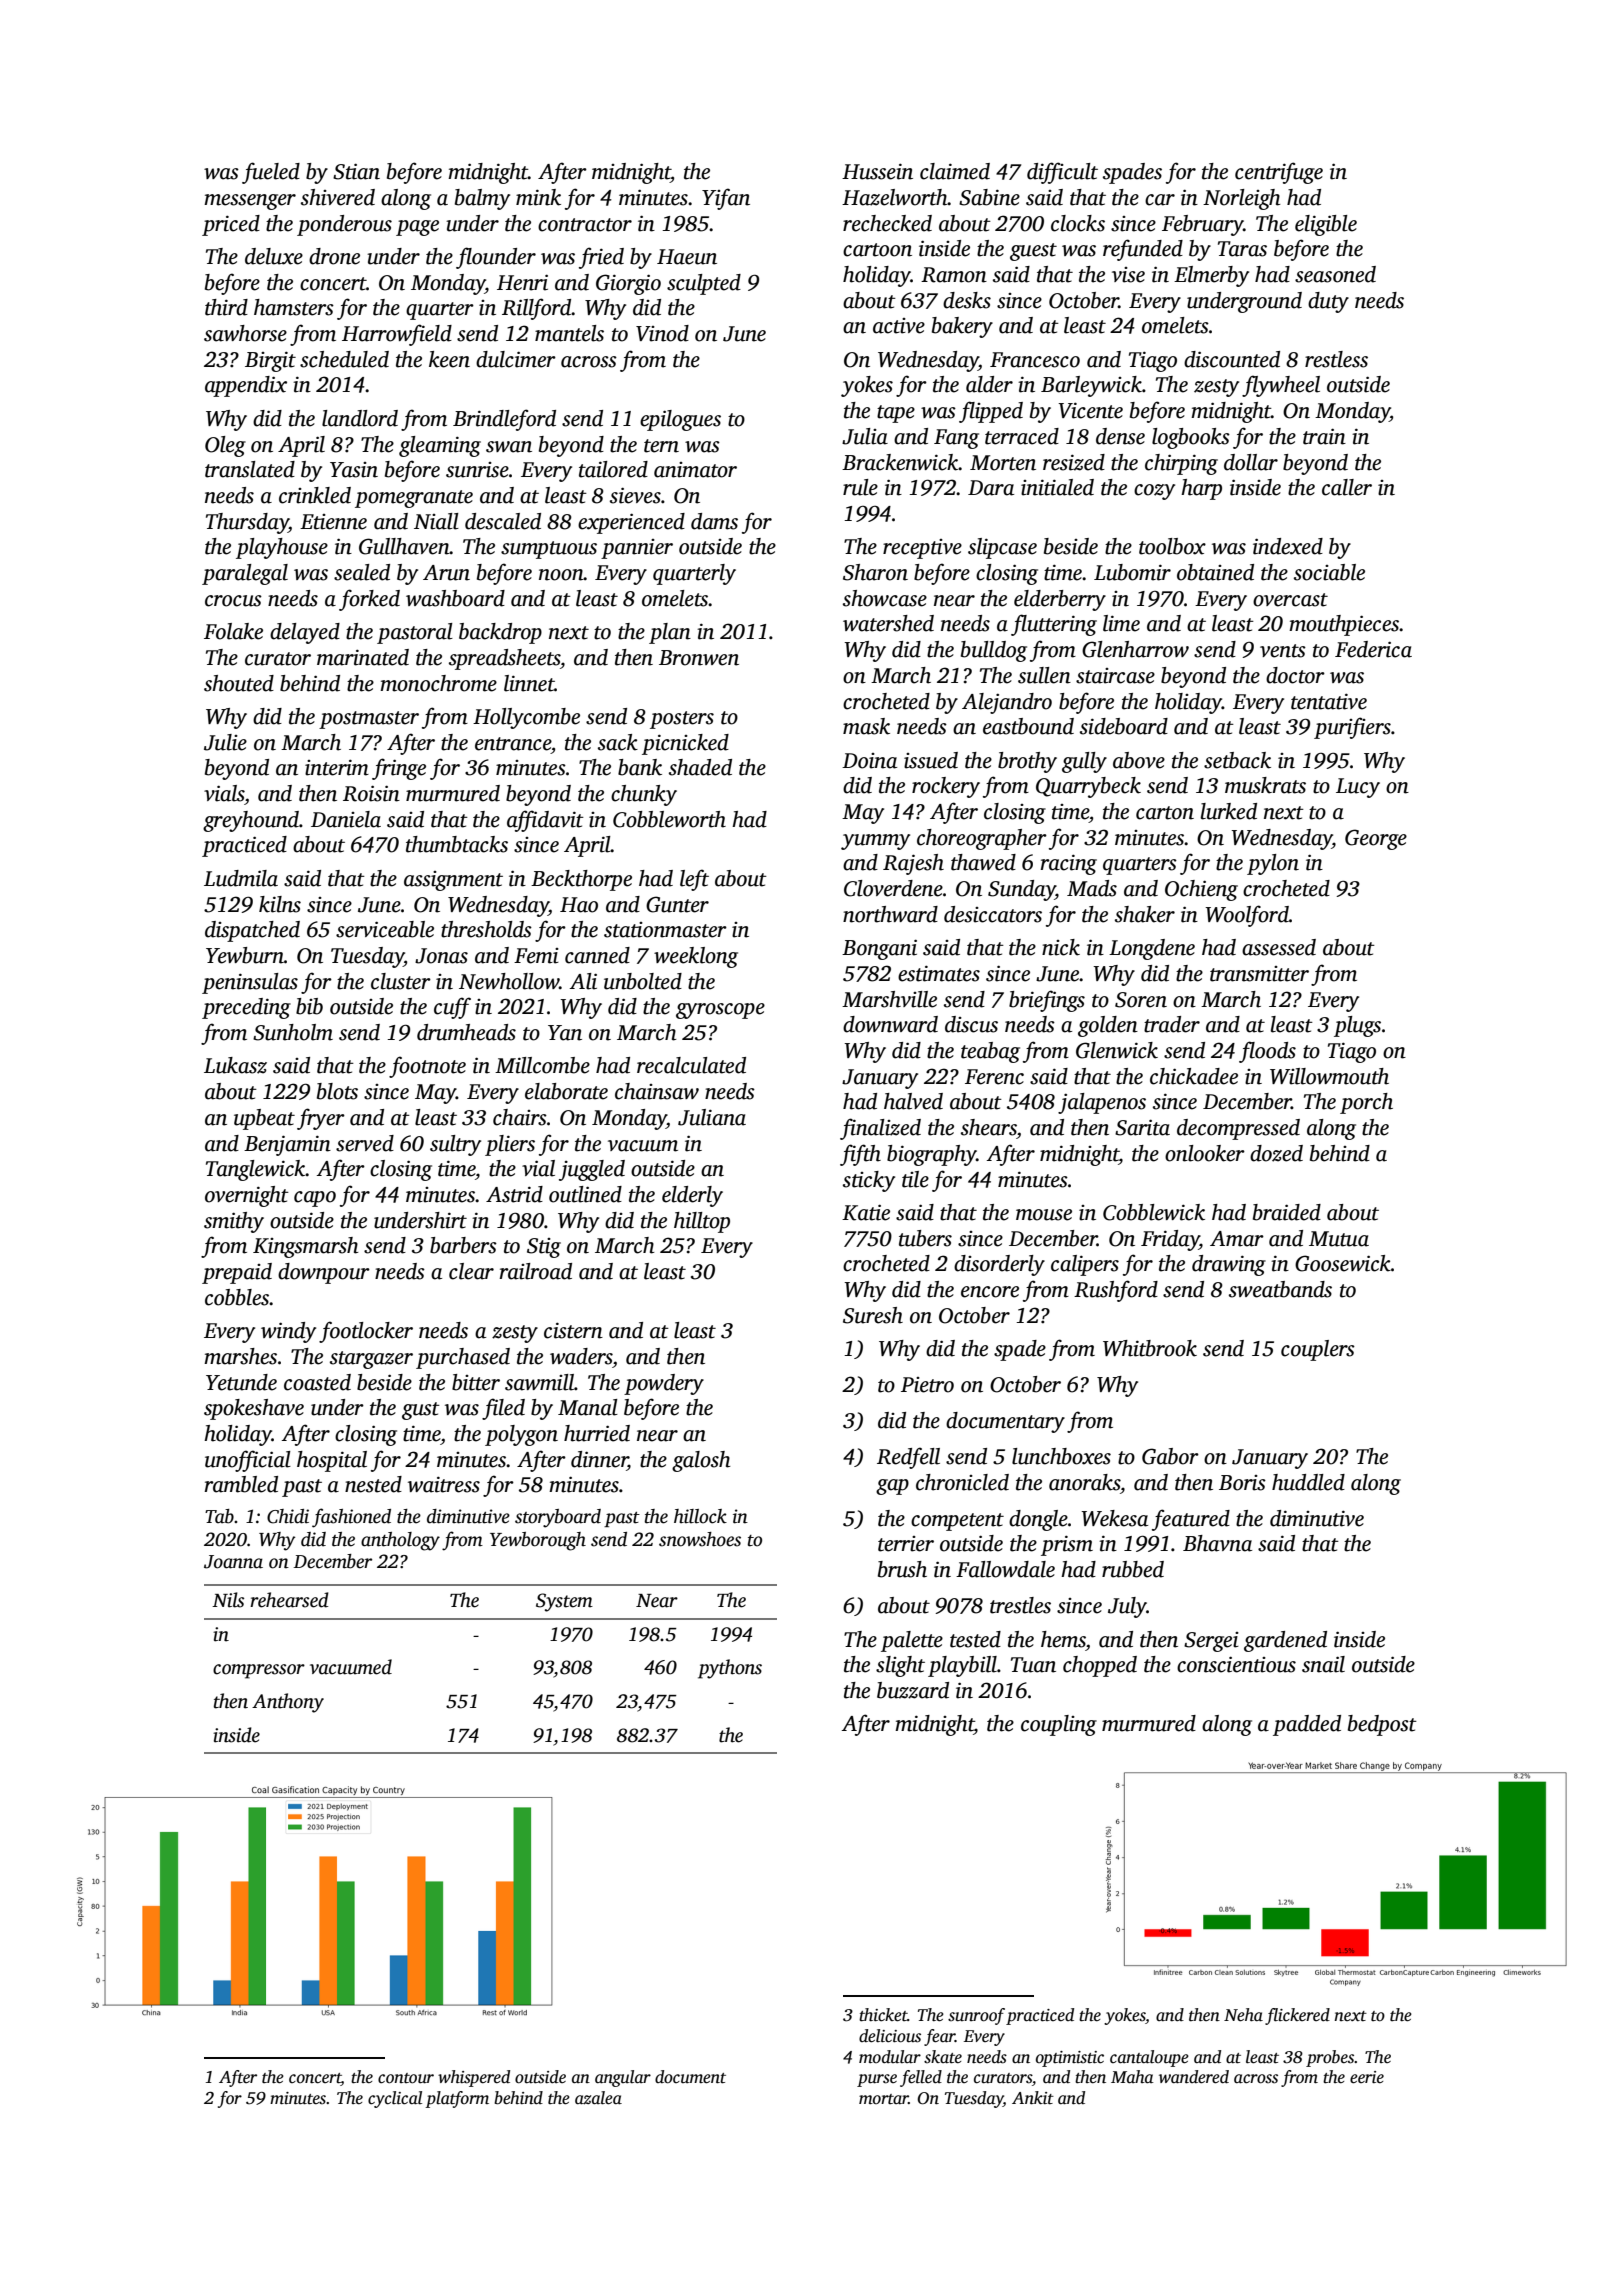 Image resolution: width=1620 pixels, height=2292 pixels. Describe the element at coordinates (482, 199) in the page. I see `balmy` at that location.
